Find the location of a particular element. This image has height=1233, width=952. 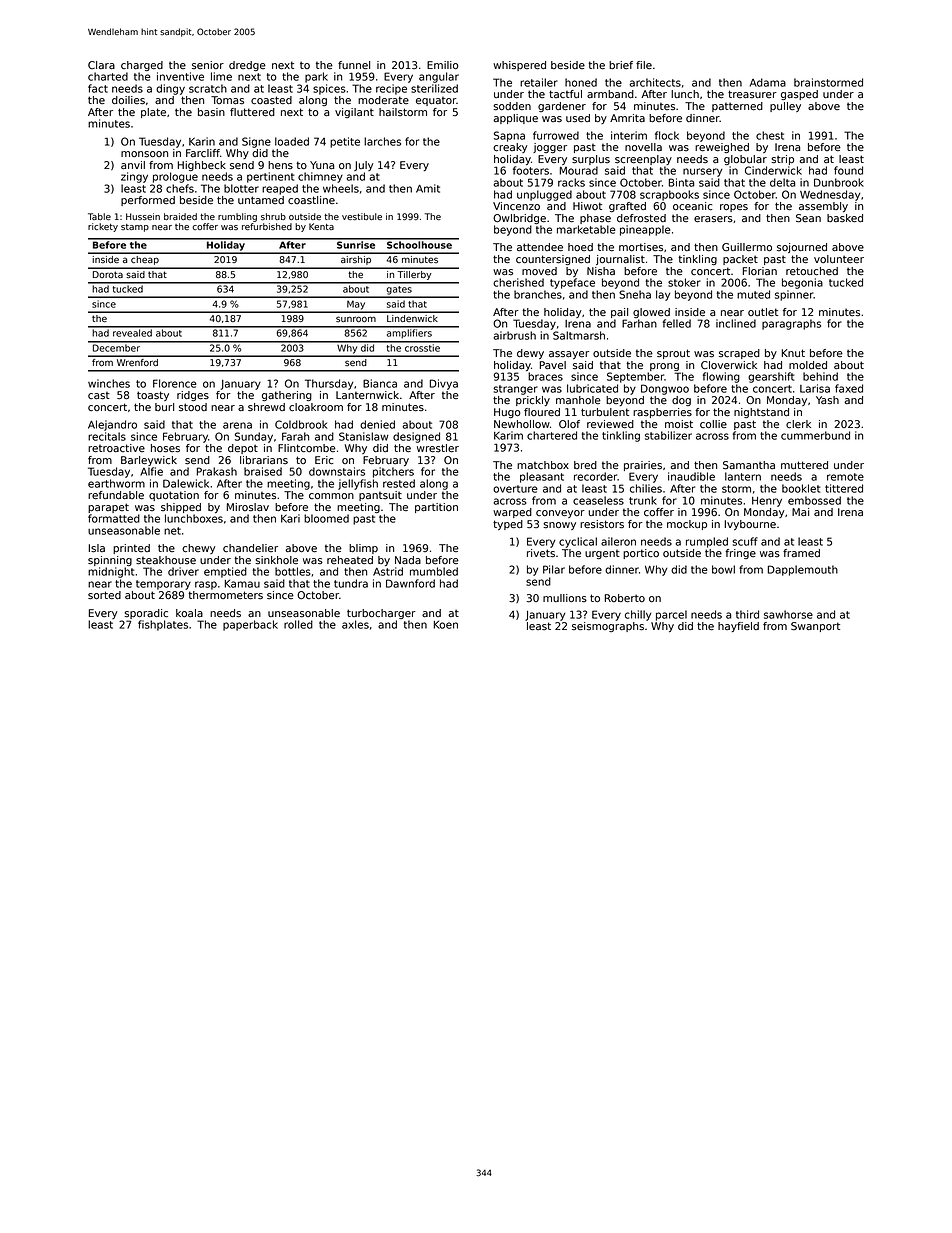

mullions is located at coordinates (565, 598).
